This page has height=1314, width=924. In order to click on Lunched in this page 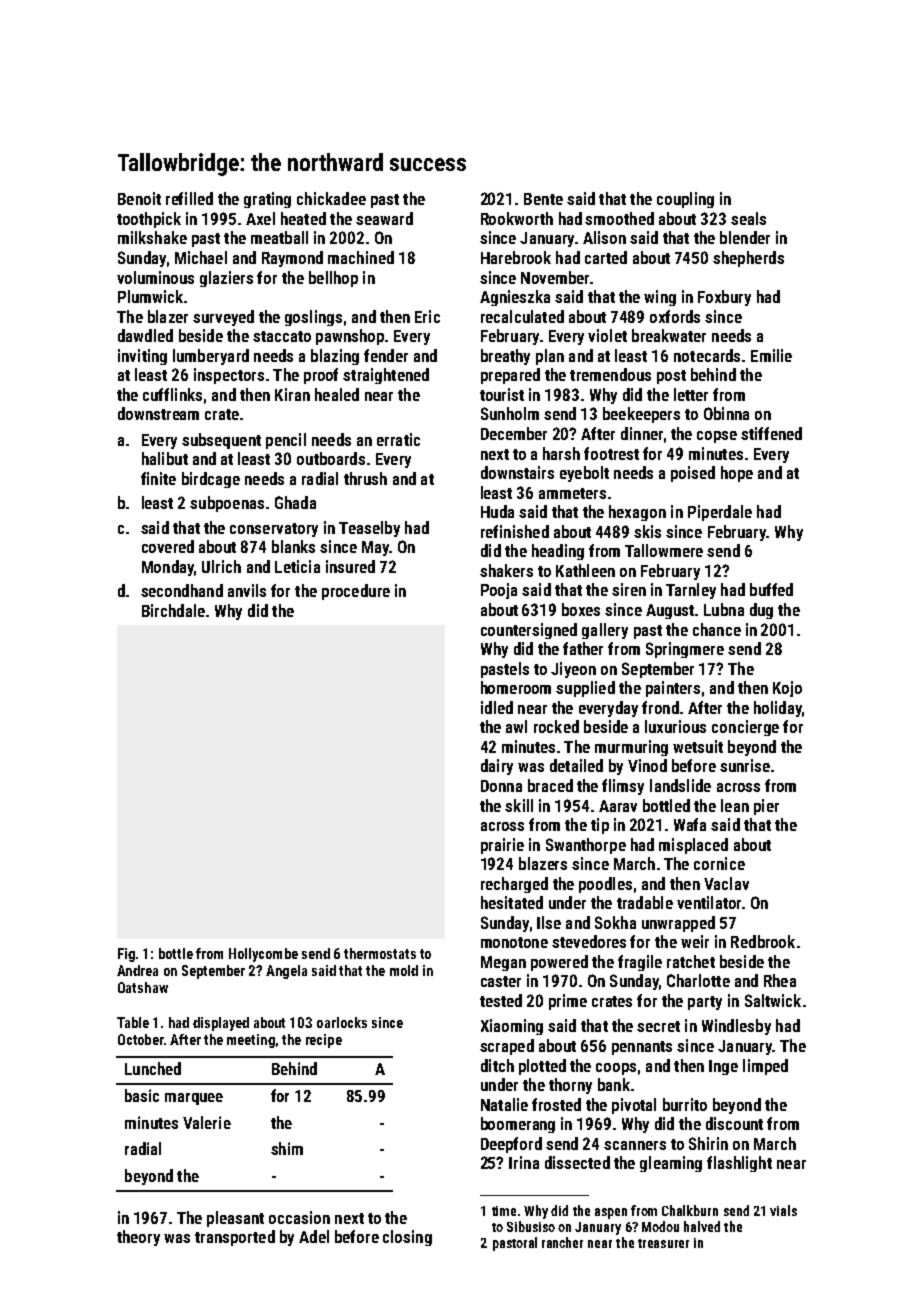, I will do `click(153, 1068)`.
